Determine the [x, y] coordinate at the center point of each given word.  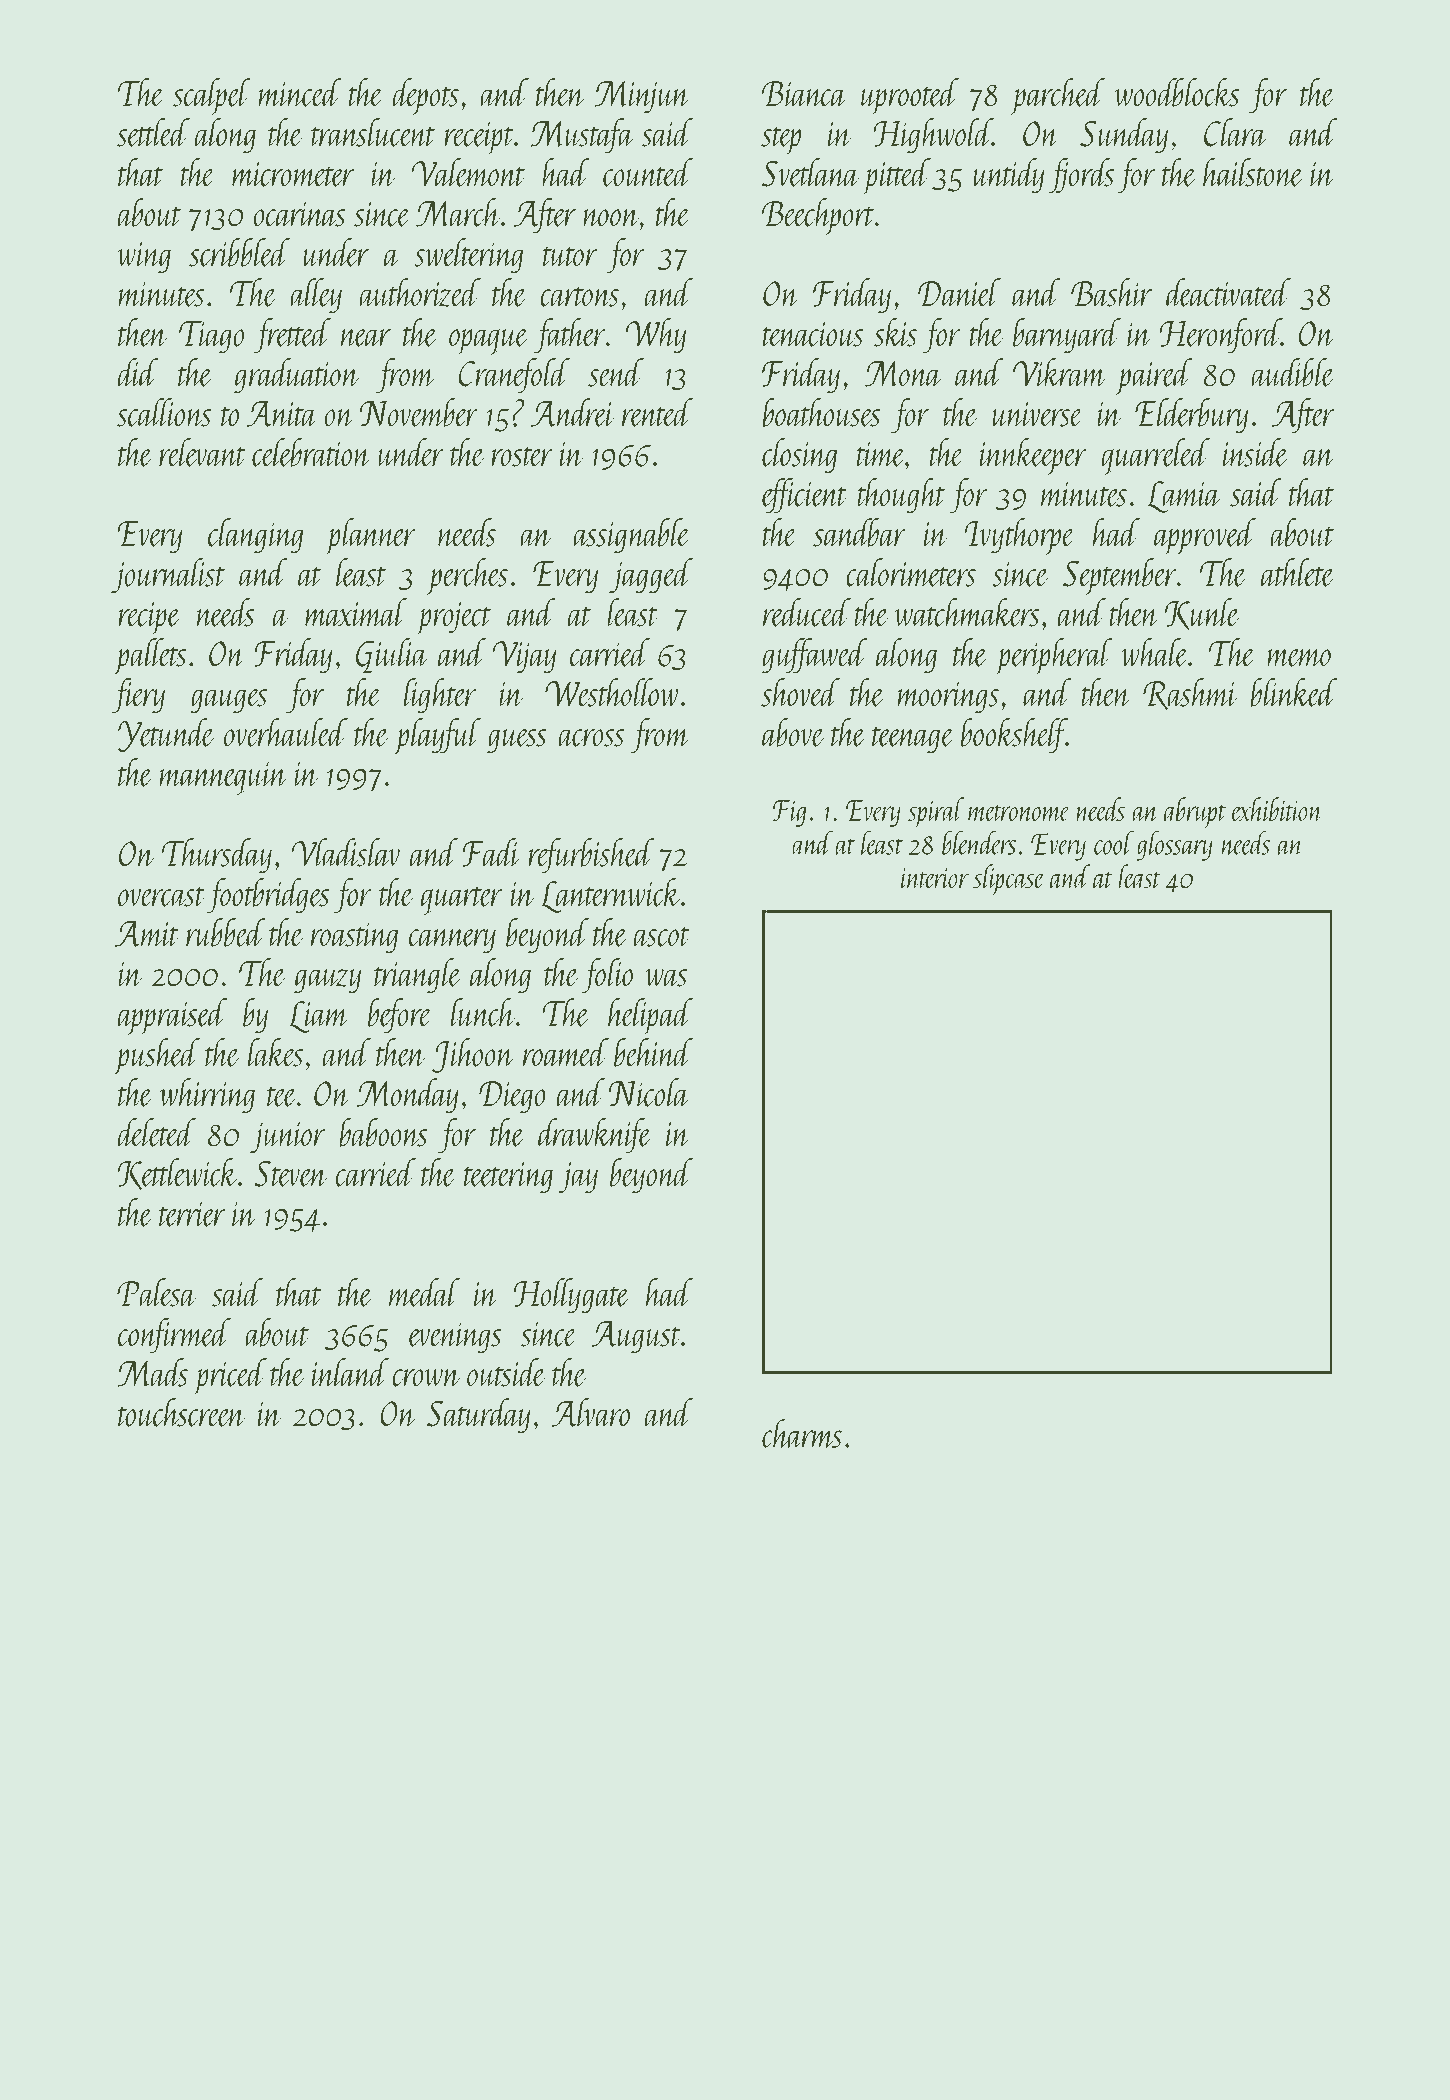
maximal [356, 612]
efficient [804, 496]
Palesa [157, 1292]
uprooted [910, 96]
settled [153, 132]
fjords [1081, 176]
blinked [1294, 692]
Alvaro [590, 1412]
